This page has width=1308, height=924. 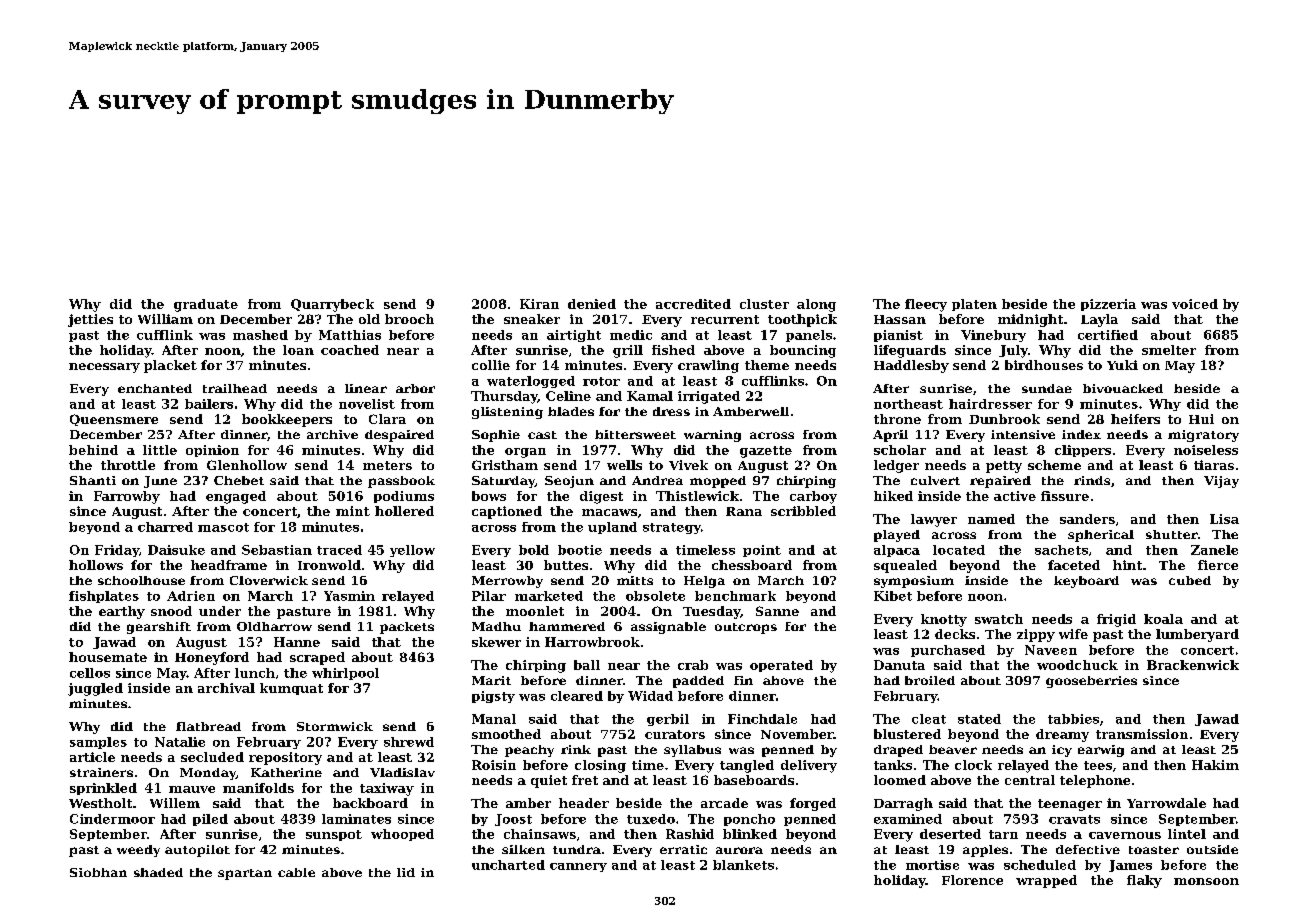 I want to click on Madhu, so click(x=496, y=626).
